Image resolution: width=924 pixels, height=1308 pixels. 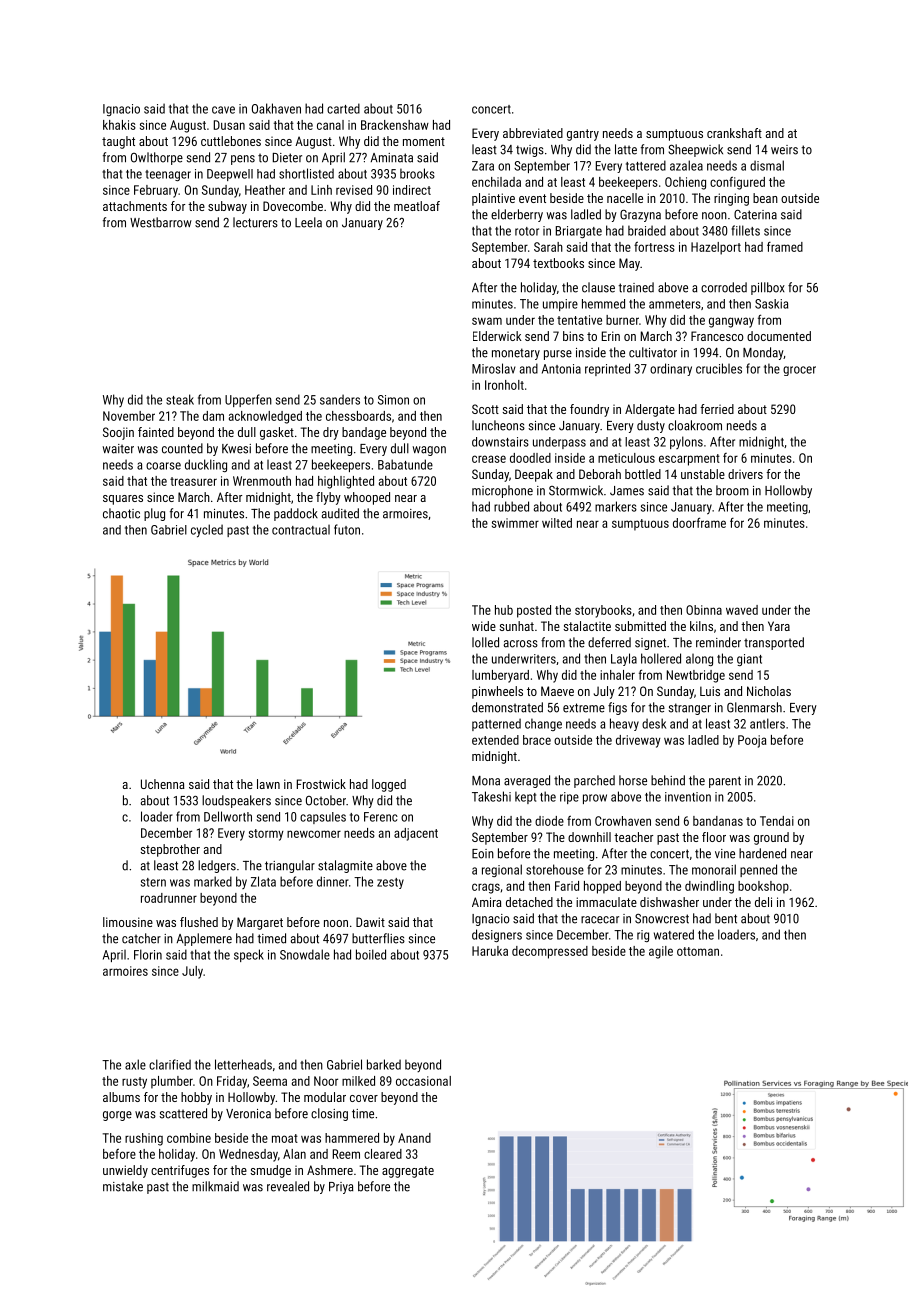 I want to click on gantry, so click(x=583, y=135).
